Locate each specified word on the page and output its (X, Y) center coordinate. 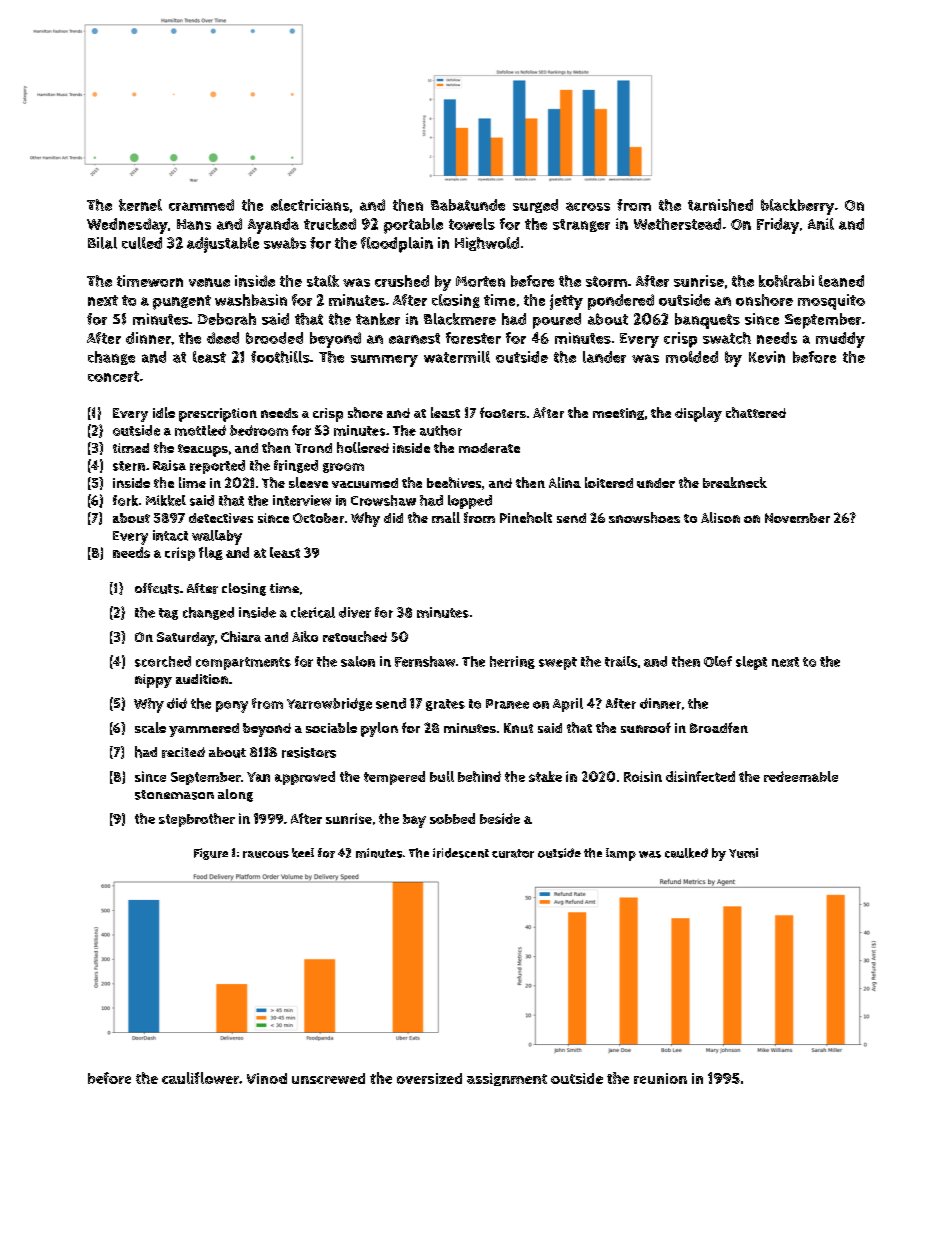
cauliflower (200, 1078)
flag (211, 553)
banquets (707, 321)
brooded (274, 338)
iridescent (461, 853)
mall (446, 517)
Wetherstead (677, 224)
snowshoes (644, 517)
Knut (518, 728)
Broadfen (719, 727)
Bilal (102, 243)
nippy (153, 681)
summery (384, 361)
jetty (566, 302)
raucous (266, 854)
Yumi (743, 853)
